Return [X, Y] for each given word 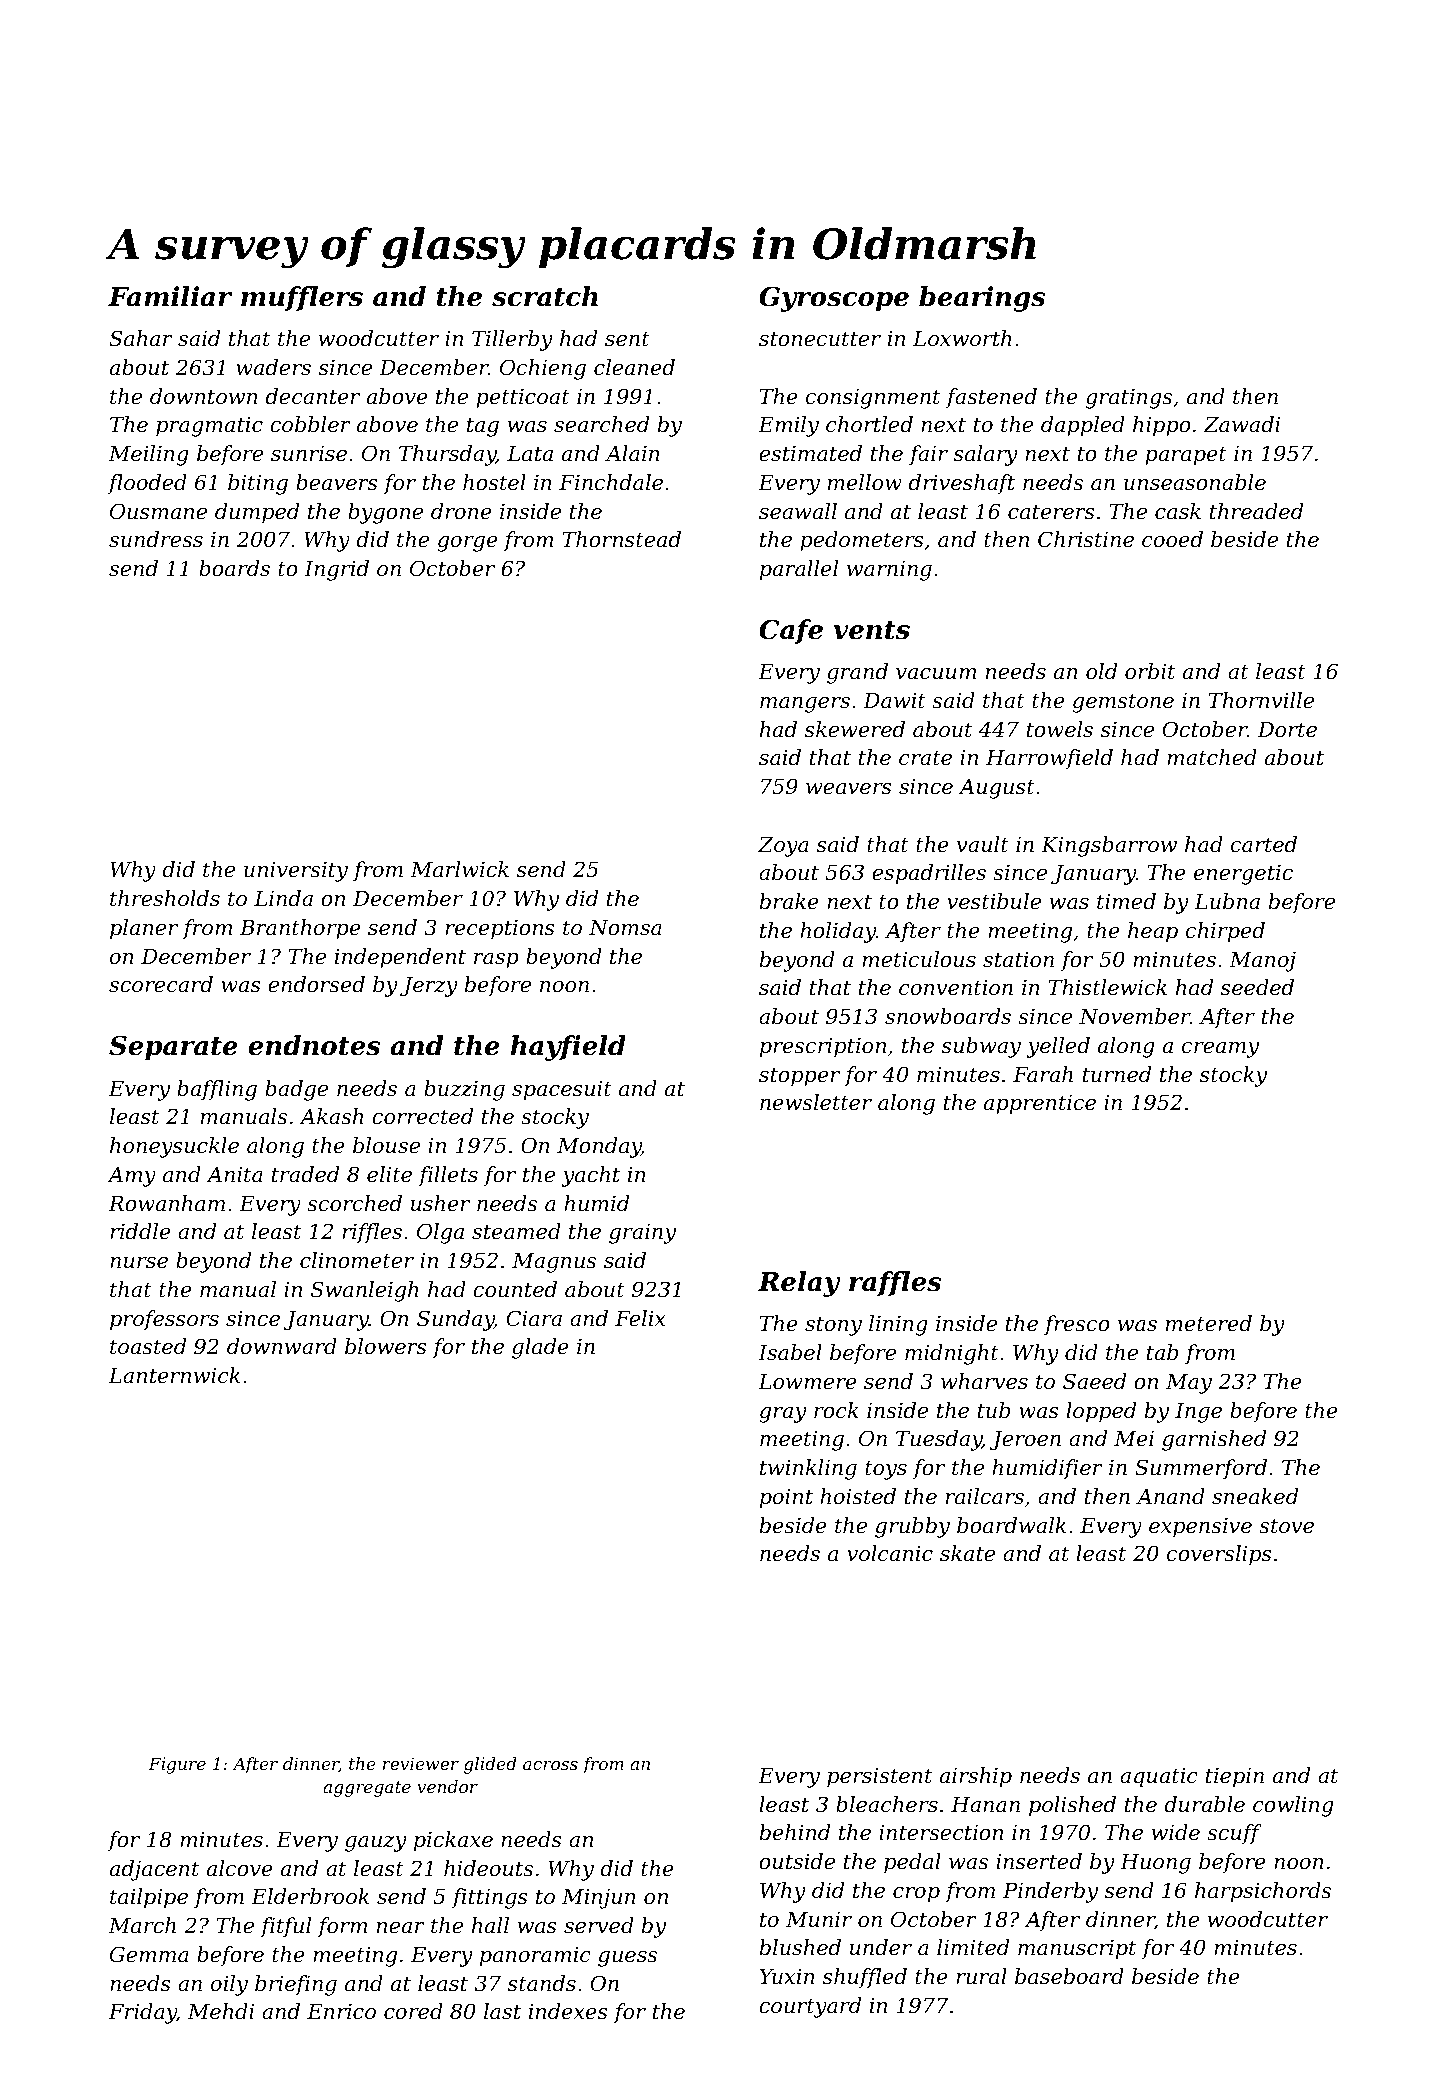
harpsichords [1263, 1892]
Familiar [170, 296]
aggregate [367, 1789]
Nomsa [625, 928]
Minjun [599, 1898]
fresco [1077, 1325]
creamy [1220, 1050]
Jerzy [429, 987]
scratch [545, 296]
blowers [386, 1346]
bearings [982, 299]
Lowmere [807, 1382]
